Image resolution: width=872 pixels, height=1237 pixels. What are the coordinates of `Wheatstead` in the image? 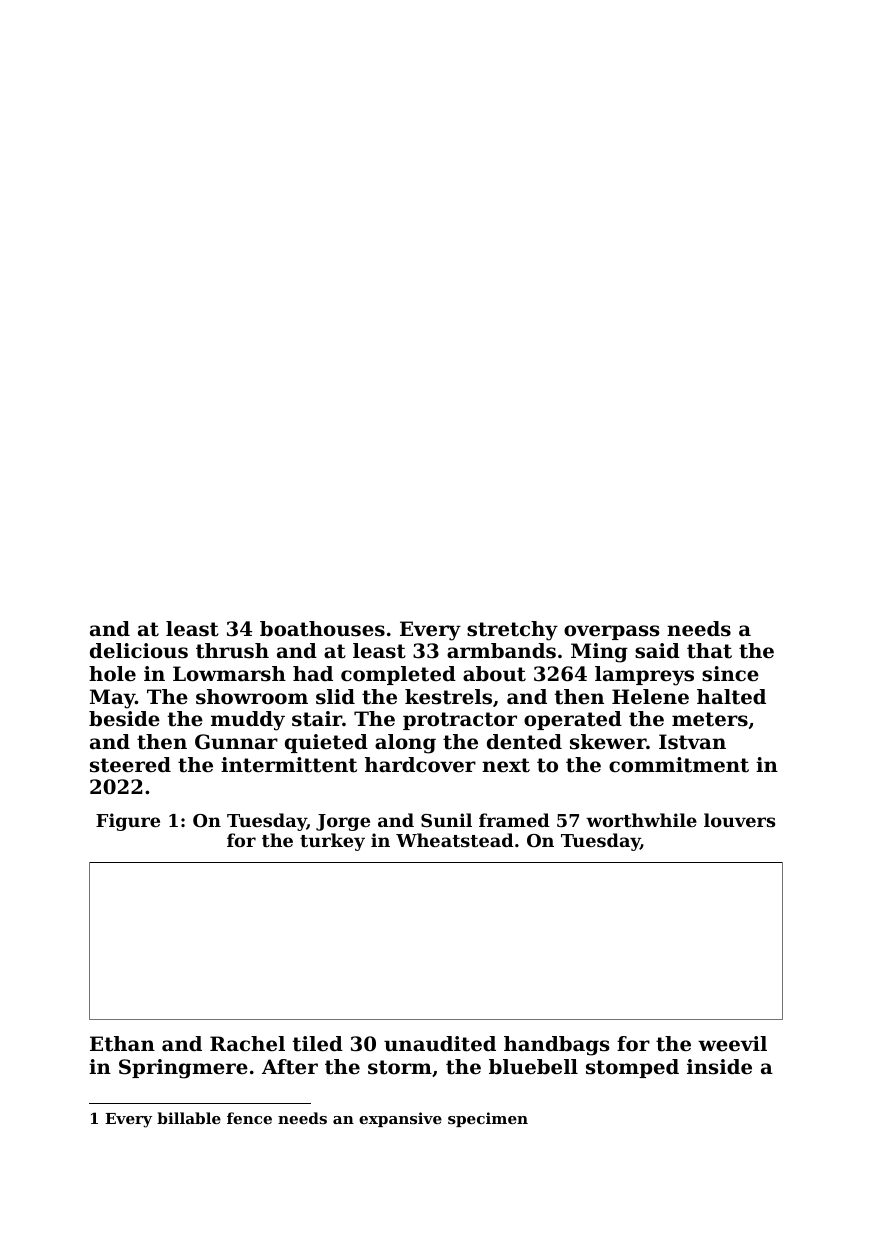 It's located at (455, 840).
